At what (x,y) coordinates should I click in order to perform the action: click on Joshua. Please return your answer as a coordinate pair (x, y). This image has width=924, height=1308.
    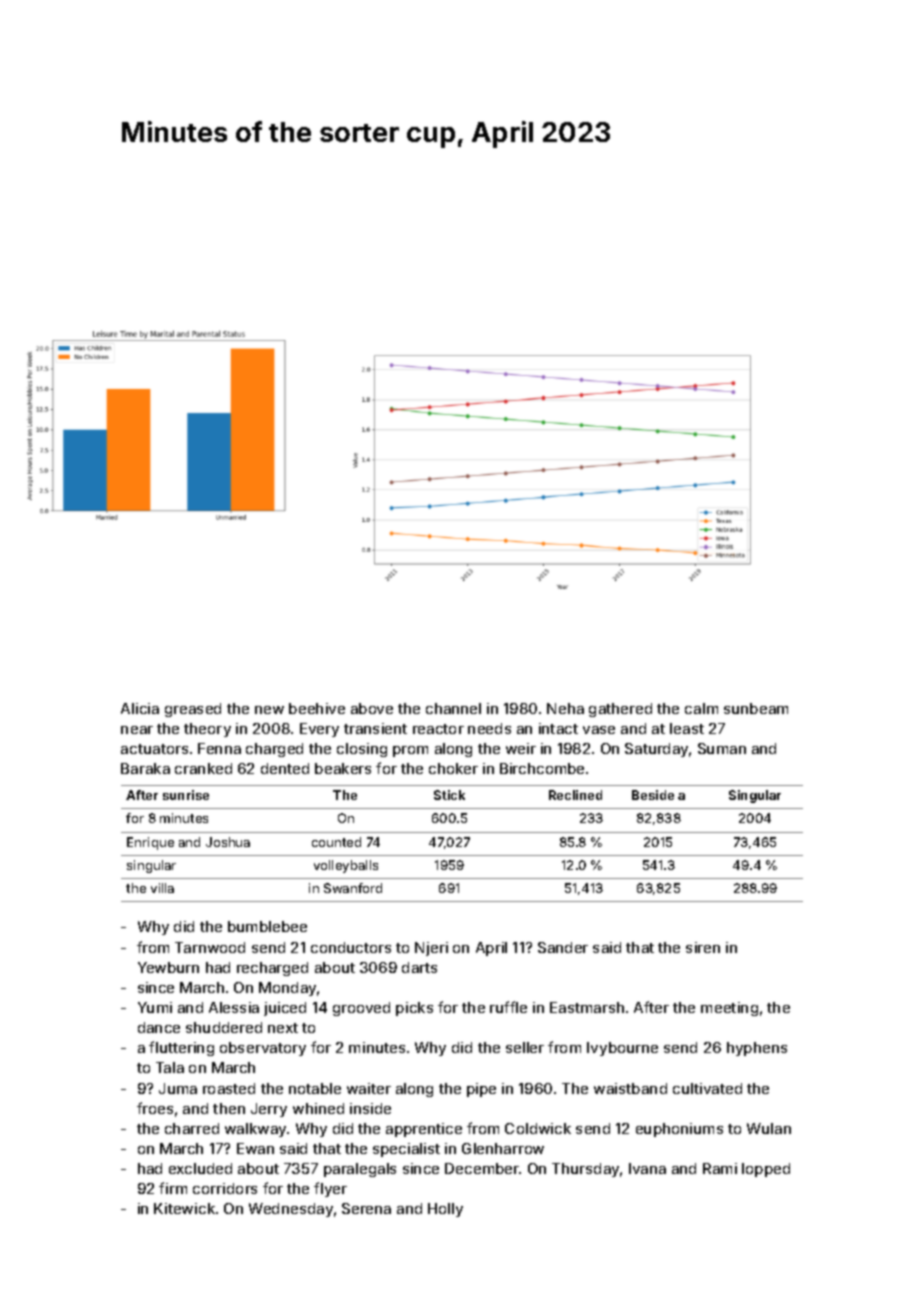
    Looking at the image, I should click on (228, 842).
